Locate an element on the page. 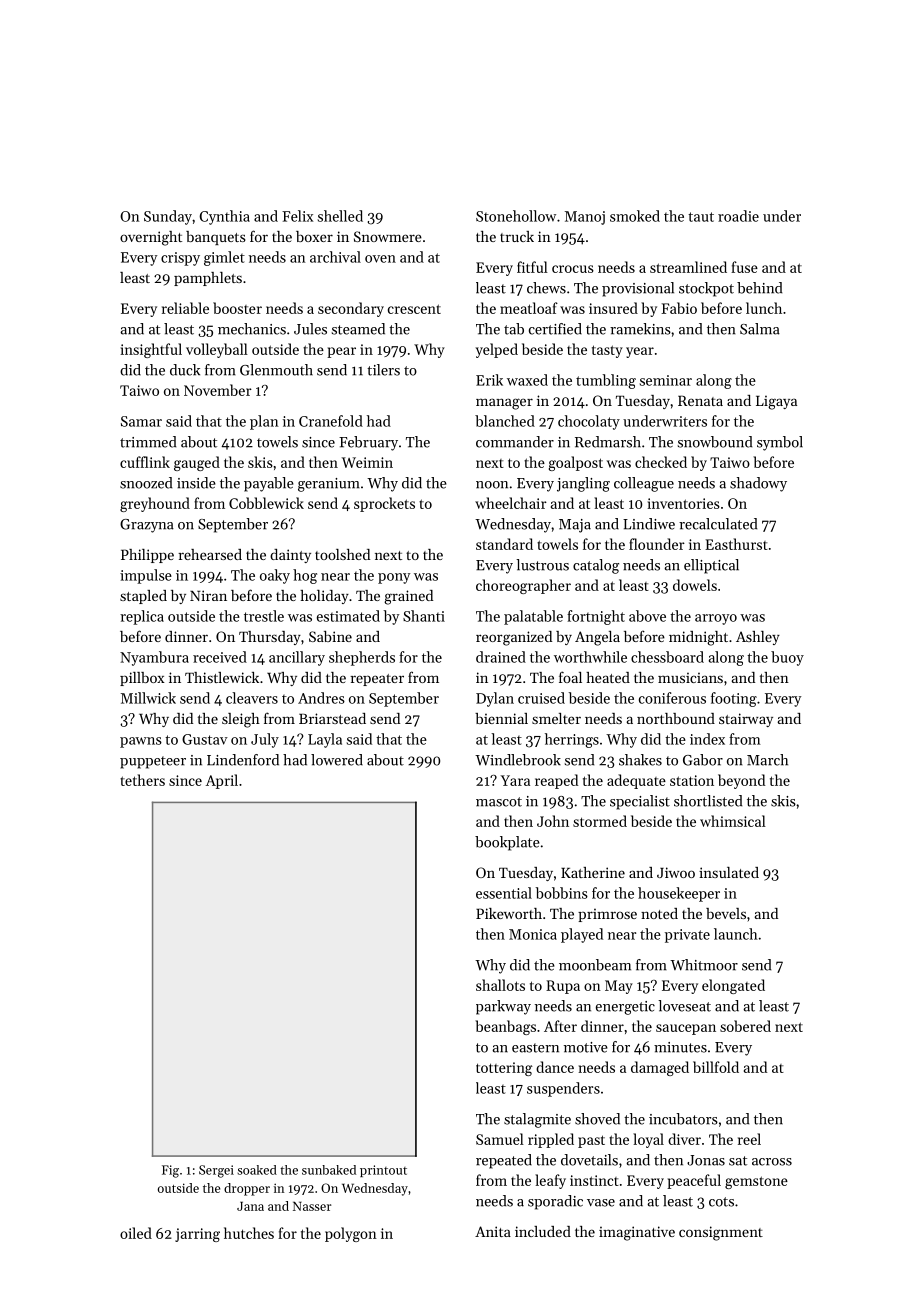 Image resolution: width=924 pixels, height=1308 pixels. streamlined is located at coordinates (688, 267).
